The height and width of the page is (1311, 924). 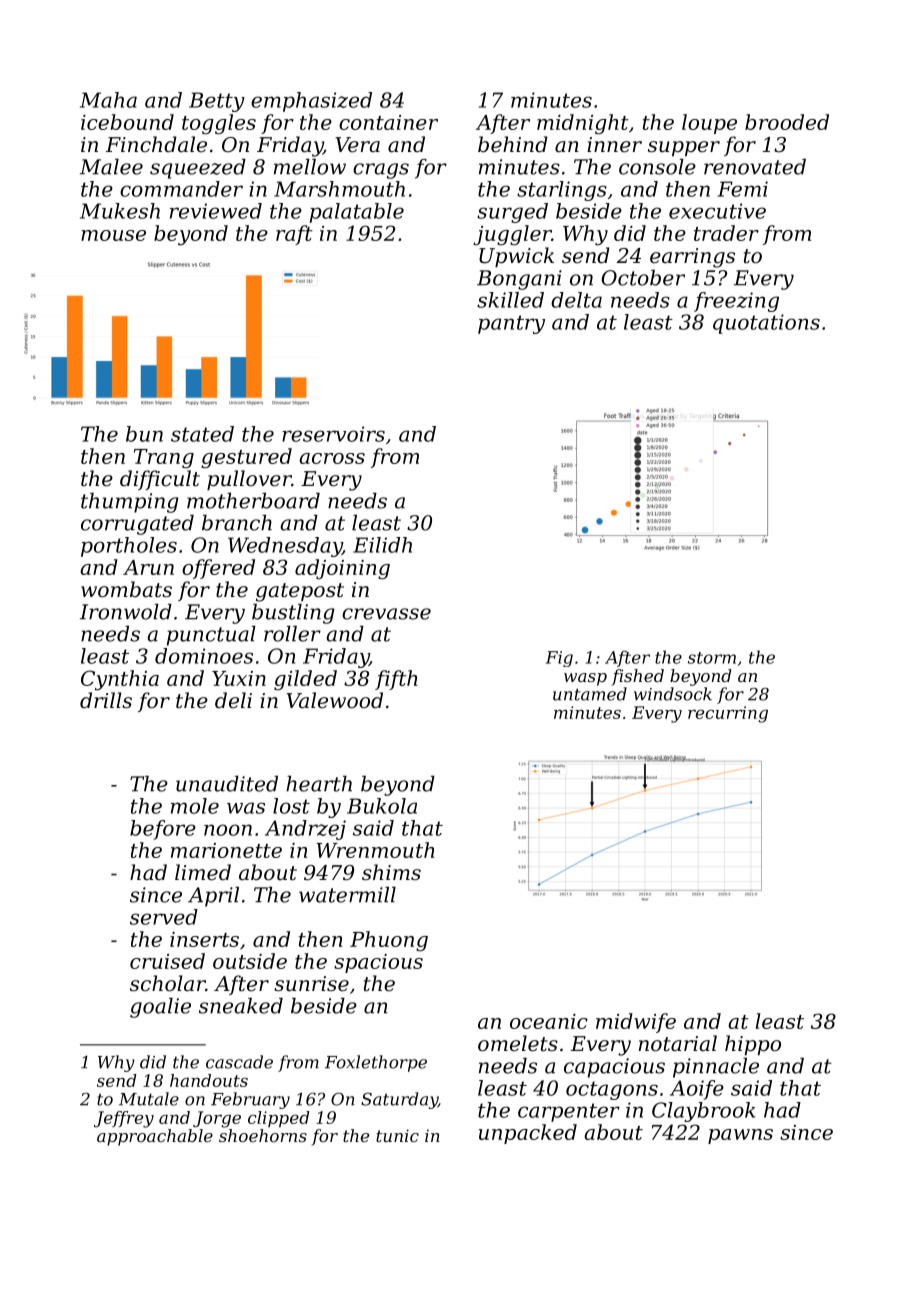 What do you see at coordinates (386, 614) in the page?
I see `crevasse` at bounding box center [386, 614].
